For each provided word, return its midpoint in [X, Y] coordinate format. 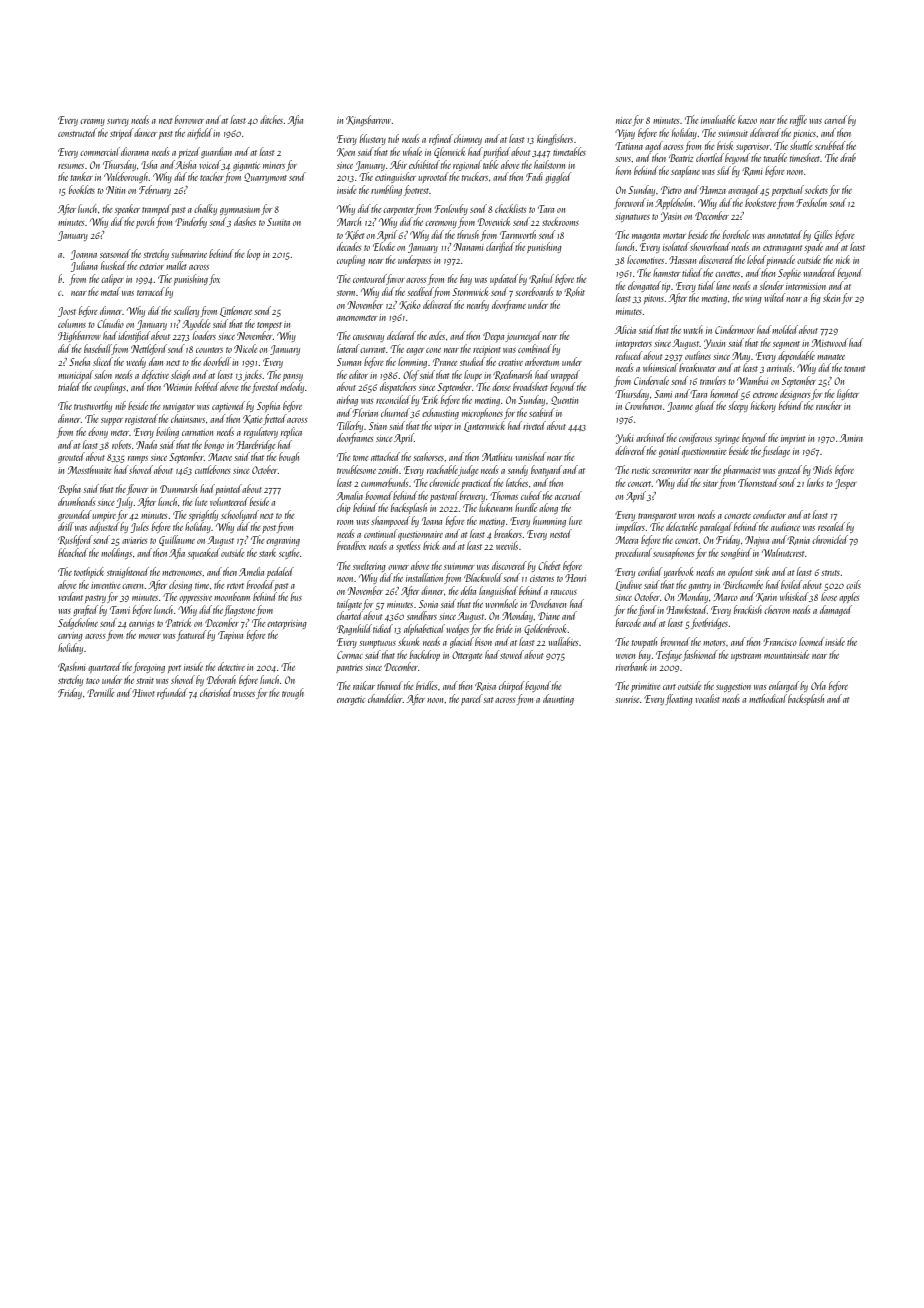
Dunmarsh [178, 488]
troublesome [356, 469]
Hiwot [143, 693]
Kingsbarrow [368, 120]
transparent [657, 517]
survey [118, 122]
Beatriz [681, 158]
